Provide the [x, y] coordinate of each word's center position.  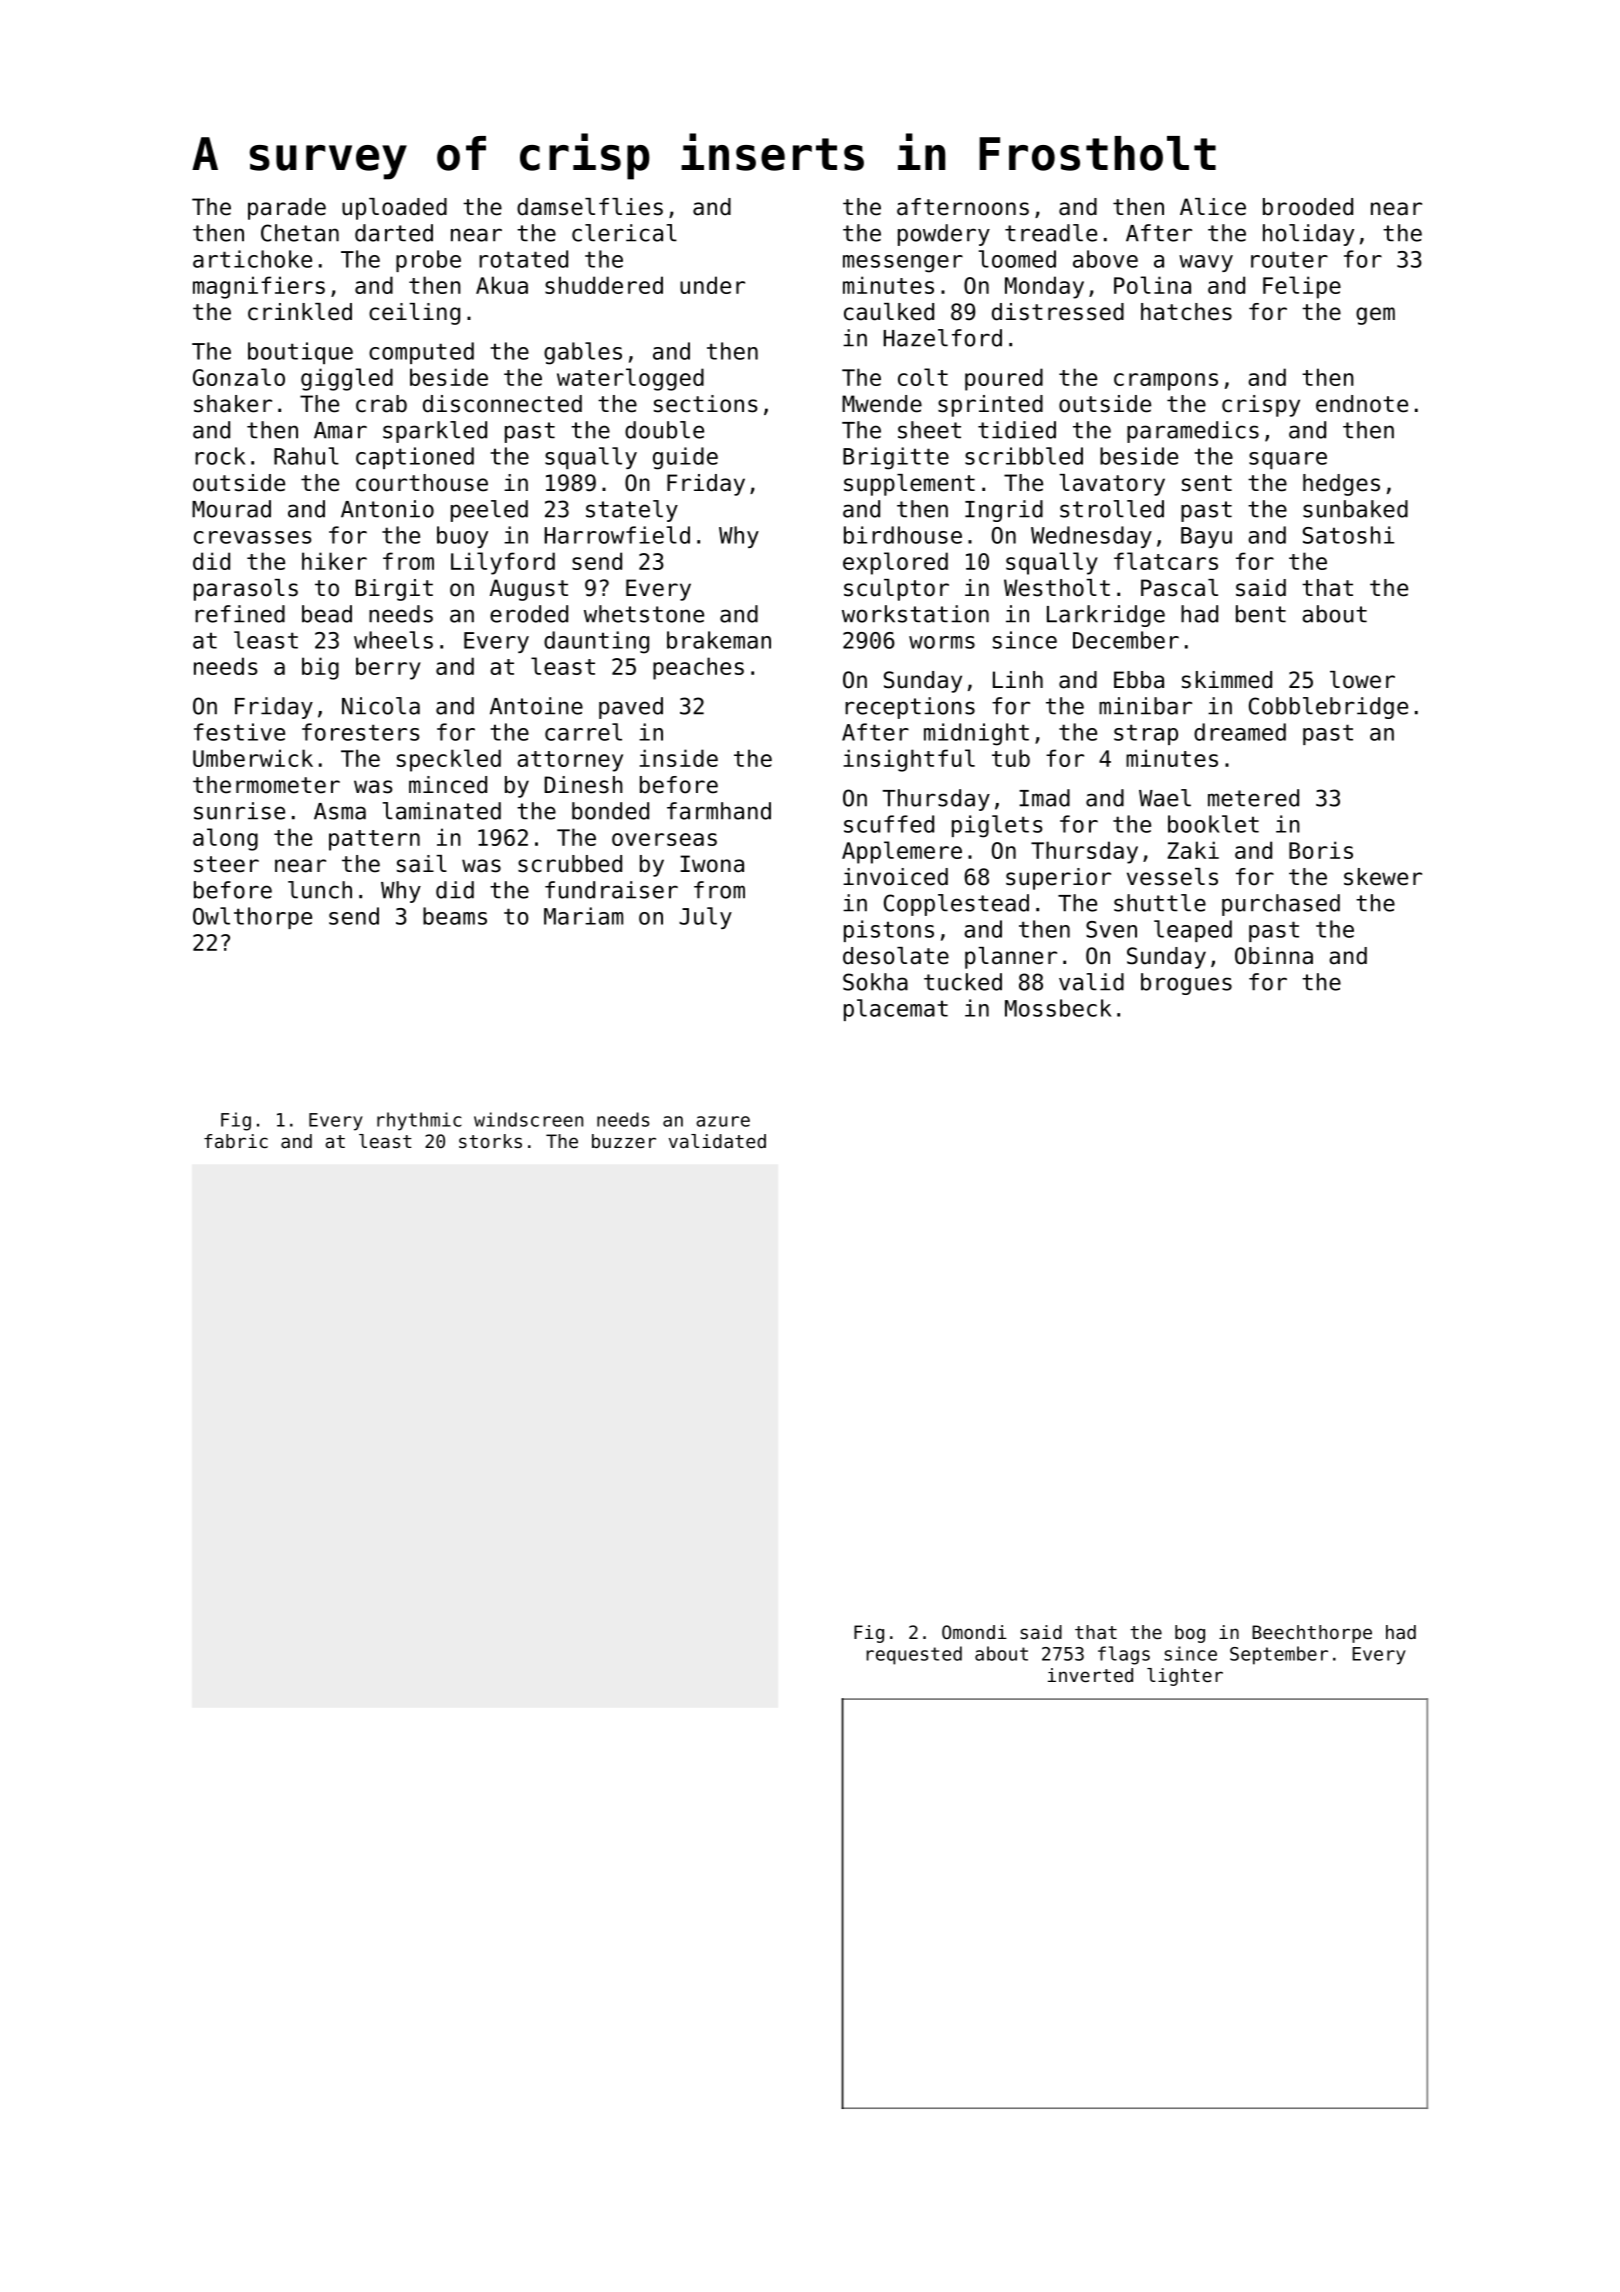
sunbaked [1355, 509]
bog [1190, 1634]
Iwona [712, 864]
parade [287, 209]
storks [490, 1141]
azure [723, 1121]
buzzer [624, 1141]
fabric [236, 1141]
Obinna [1274, 956]
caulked [889, 312]
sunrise [239, 811]
